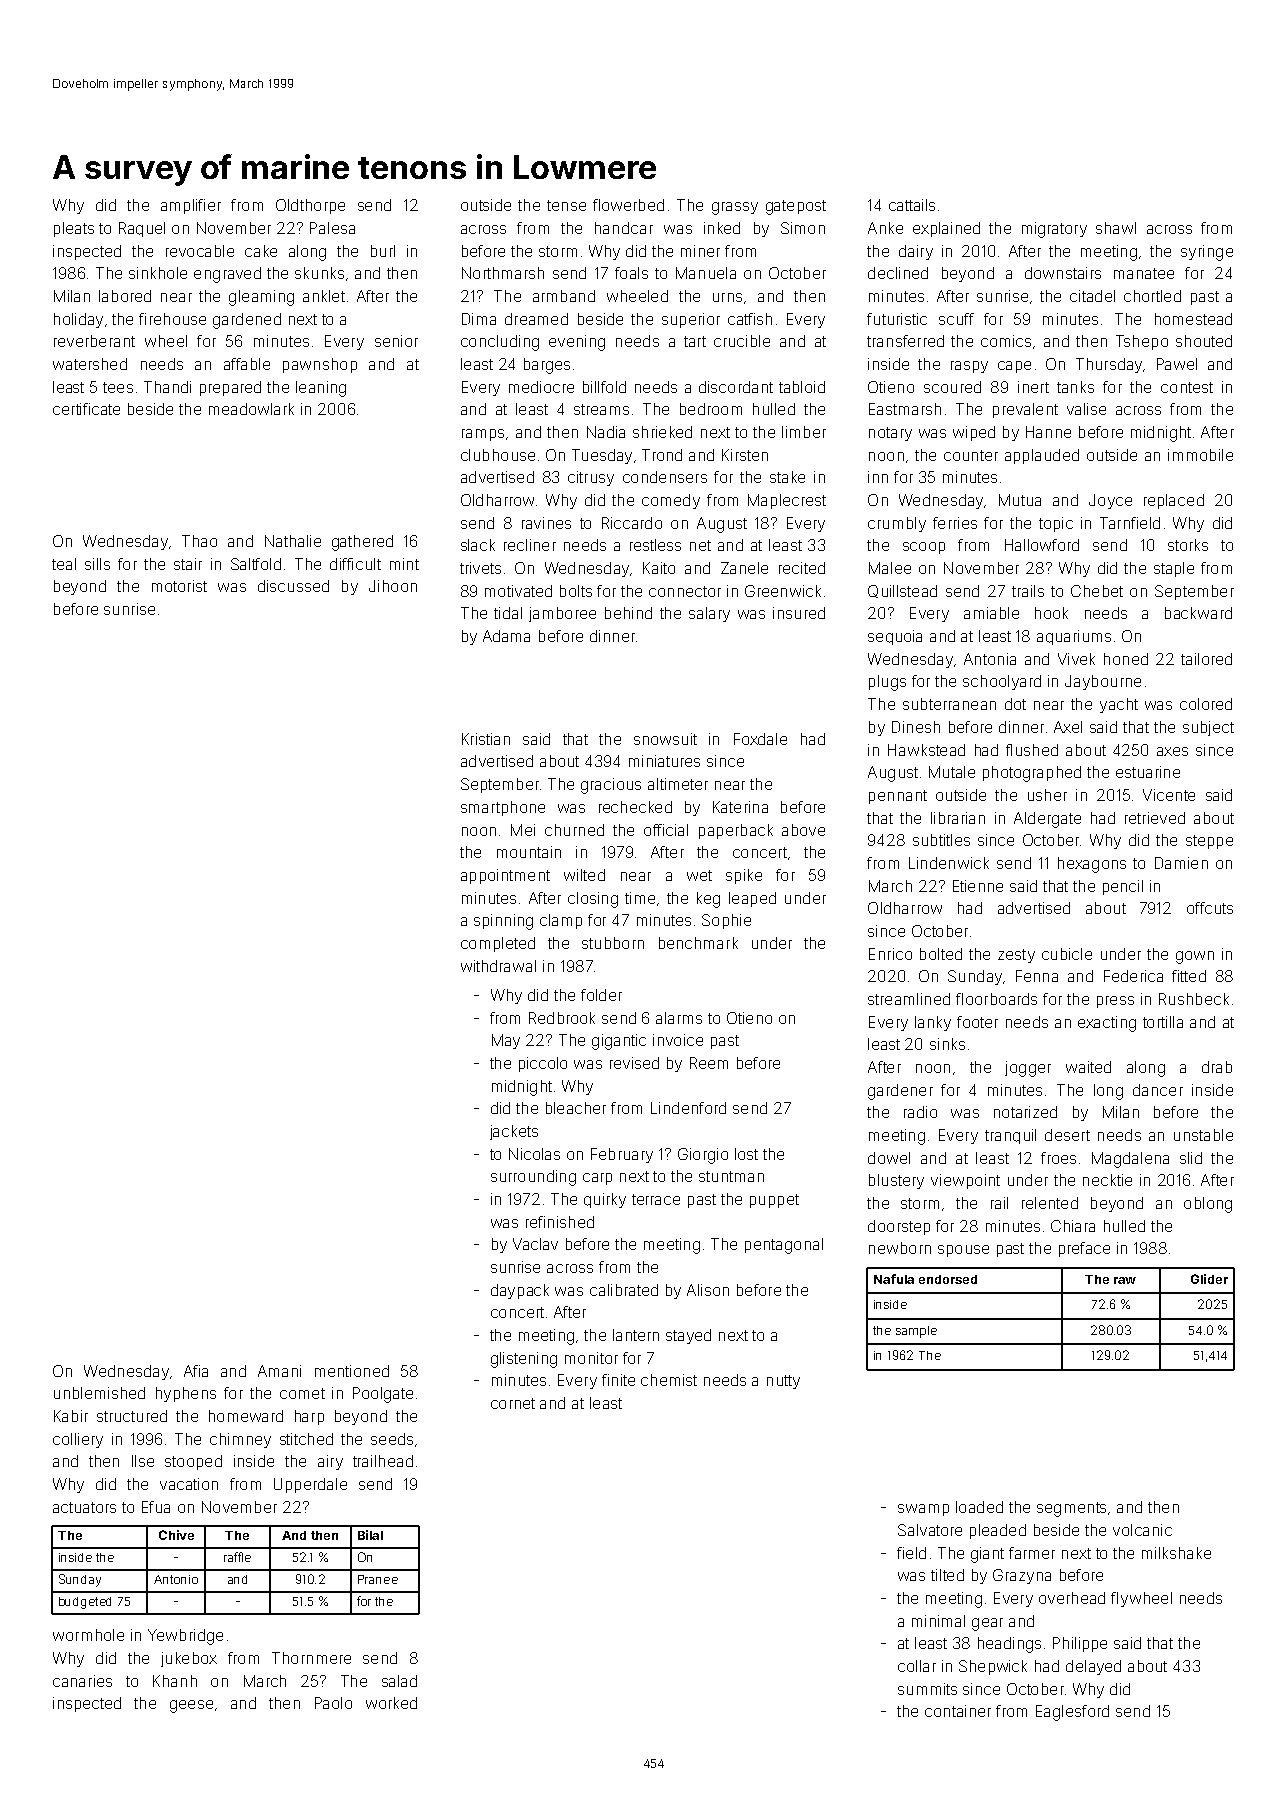 This image has width=1286, height=1818. I want to click on Thao, so click(199, 541).
